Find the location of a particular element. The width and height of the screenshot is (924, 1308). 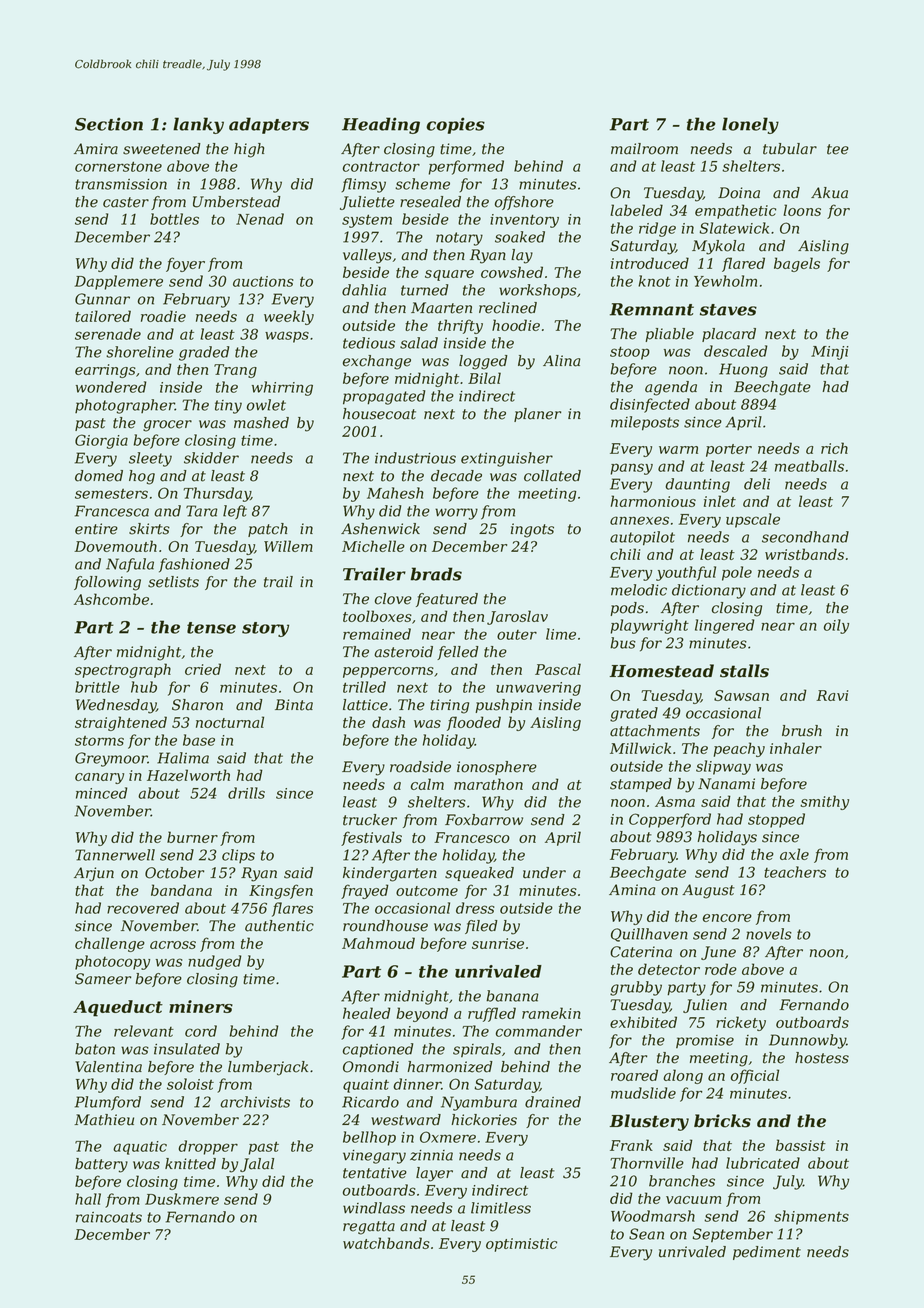

limitless is located at coordinates (501, 1208).
